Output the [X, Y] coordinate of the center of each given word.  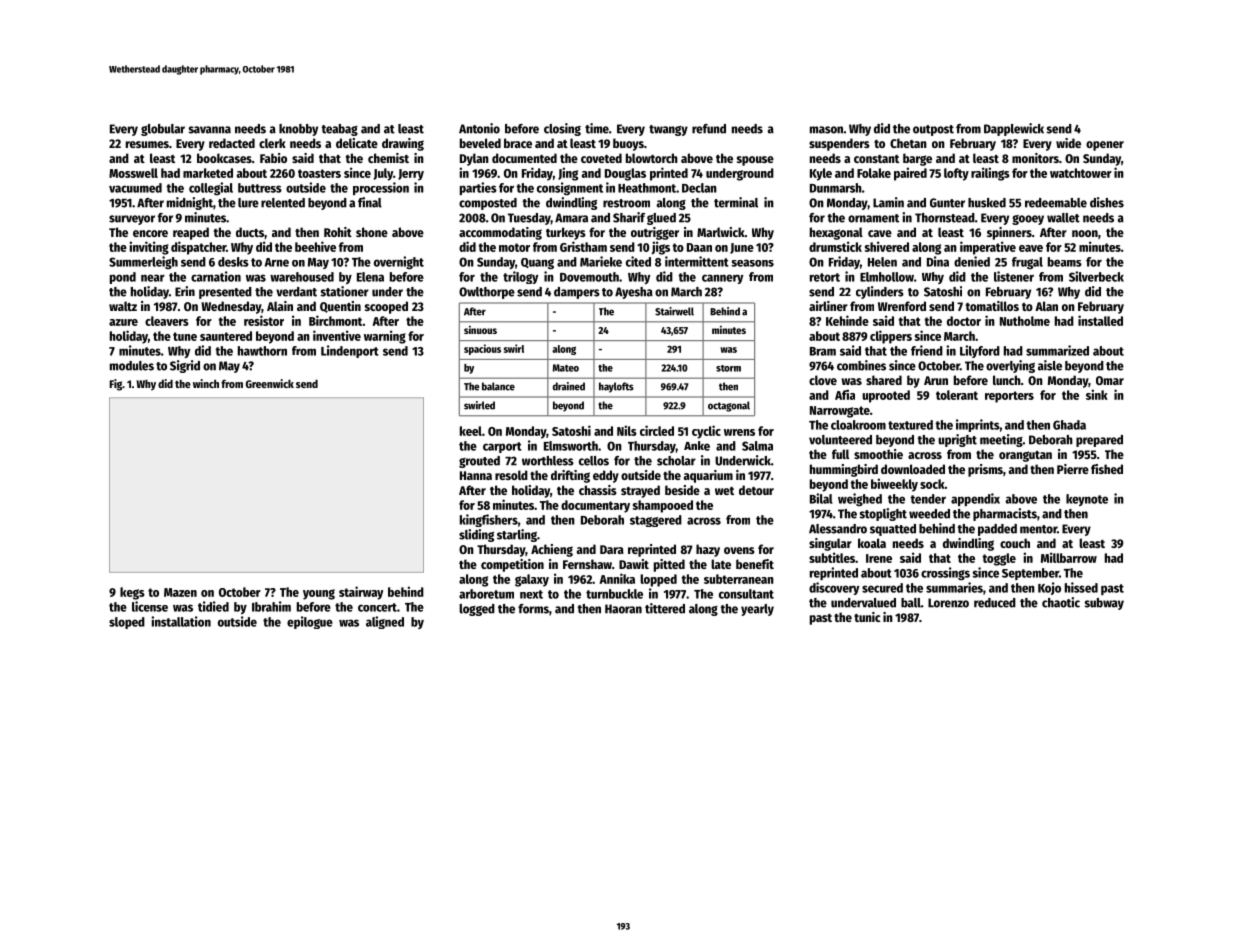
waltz [123, 306]
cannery [722, 279]
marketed [208, 173]
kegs [132, 593]
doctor [964, 321]
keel [471, 431]
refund [709, 129]
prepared [1099, 441]
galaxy [532, 580]
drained [569, 386]
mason [826, 130]
